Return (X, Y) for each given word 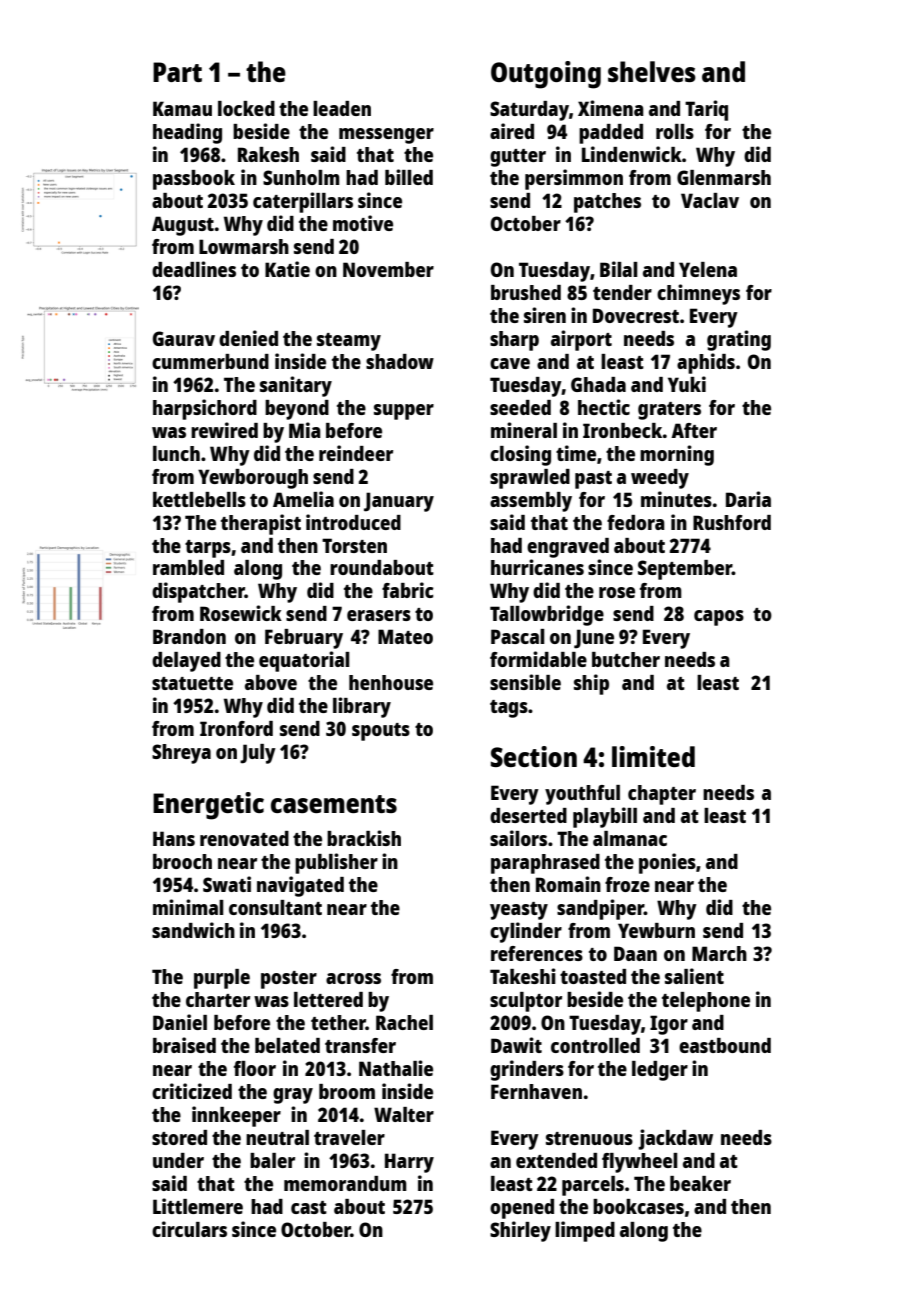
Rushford (732, 522)
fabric (408, 590)
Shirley (520, 1231)
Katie (287, 269)
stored (179, 1137)
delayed (186, 662)
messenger (386, 136)
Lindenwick (632, 154)
